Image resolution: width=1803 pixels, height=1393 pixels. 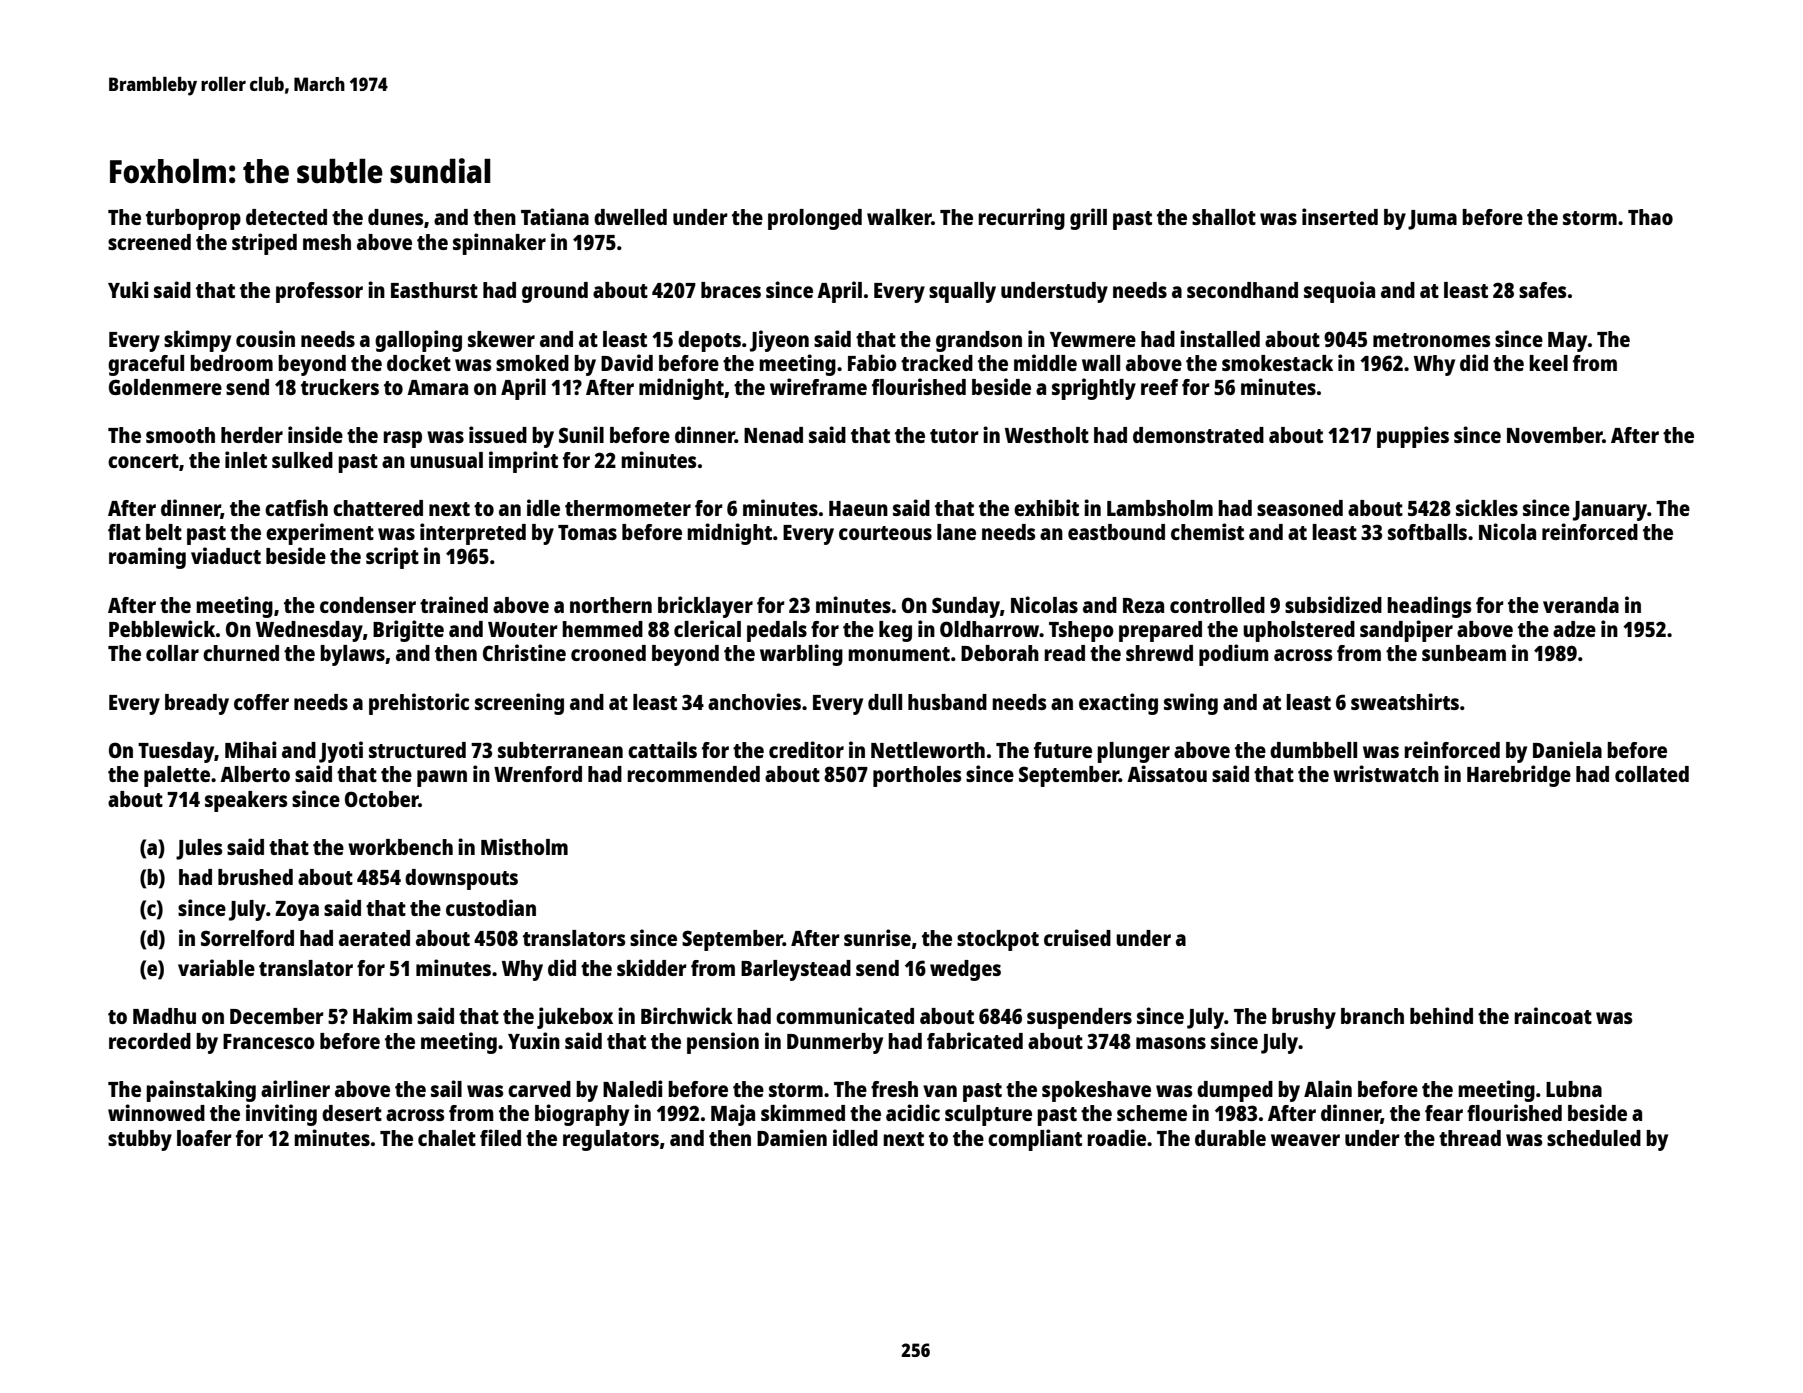 What do you see at coordinates (201, 1091) in the document?
I see `painstaking` at bounding box center [201, 1091].
